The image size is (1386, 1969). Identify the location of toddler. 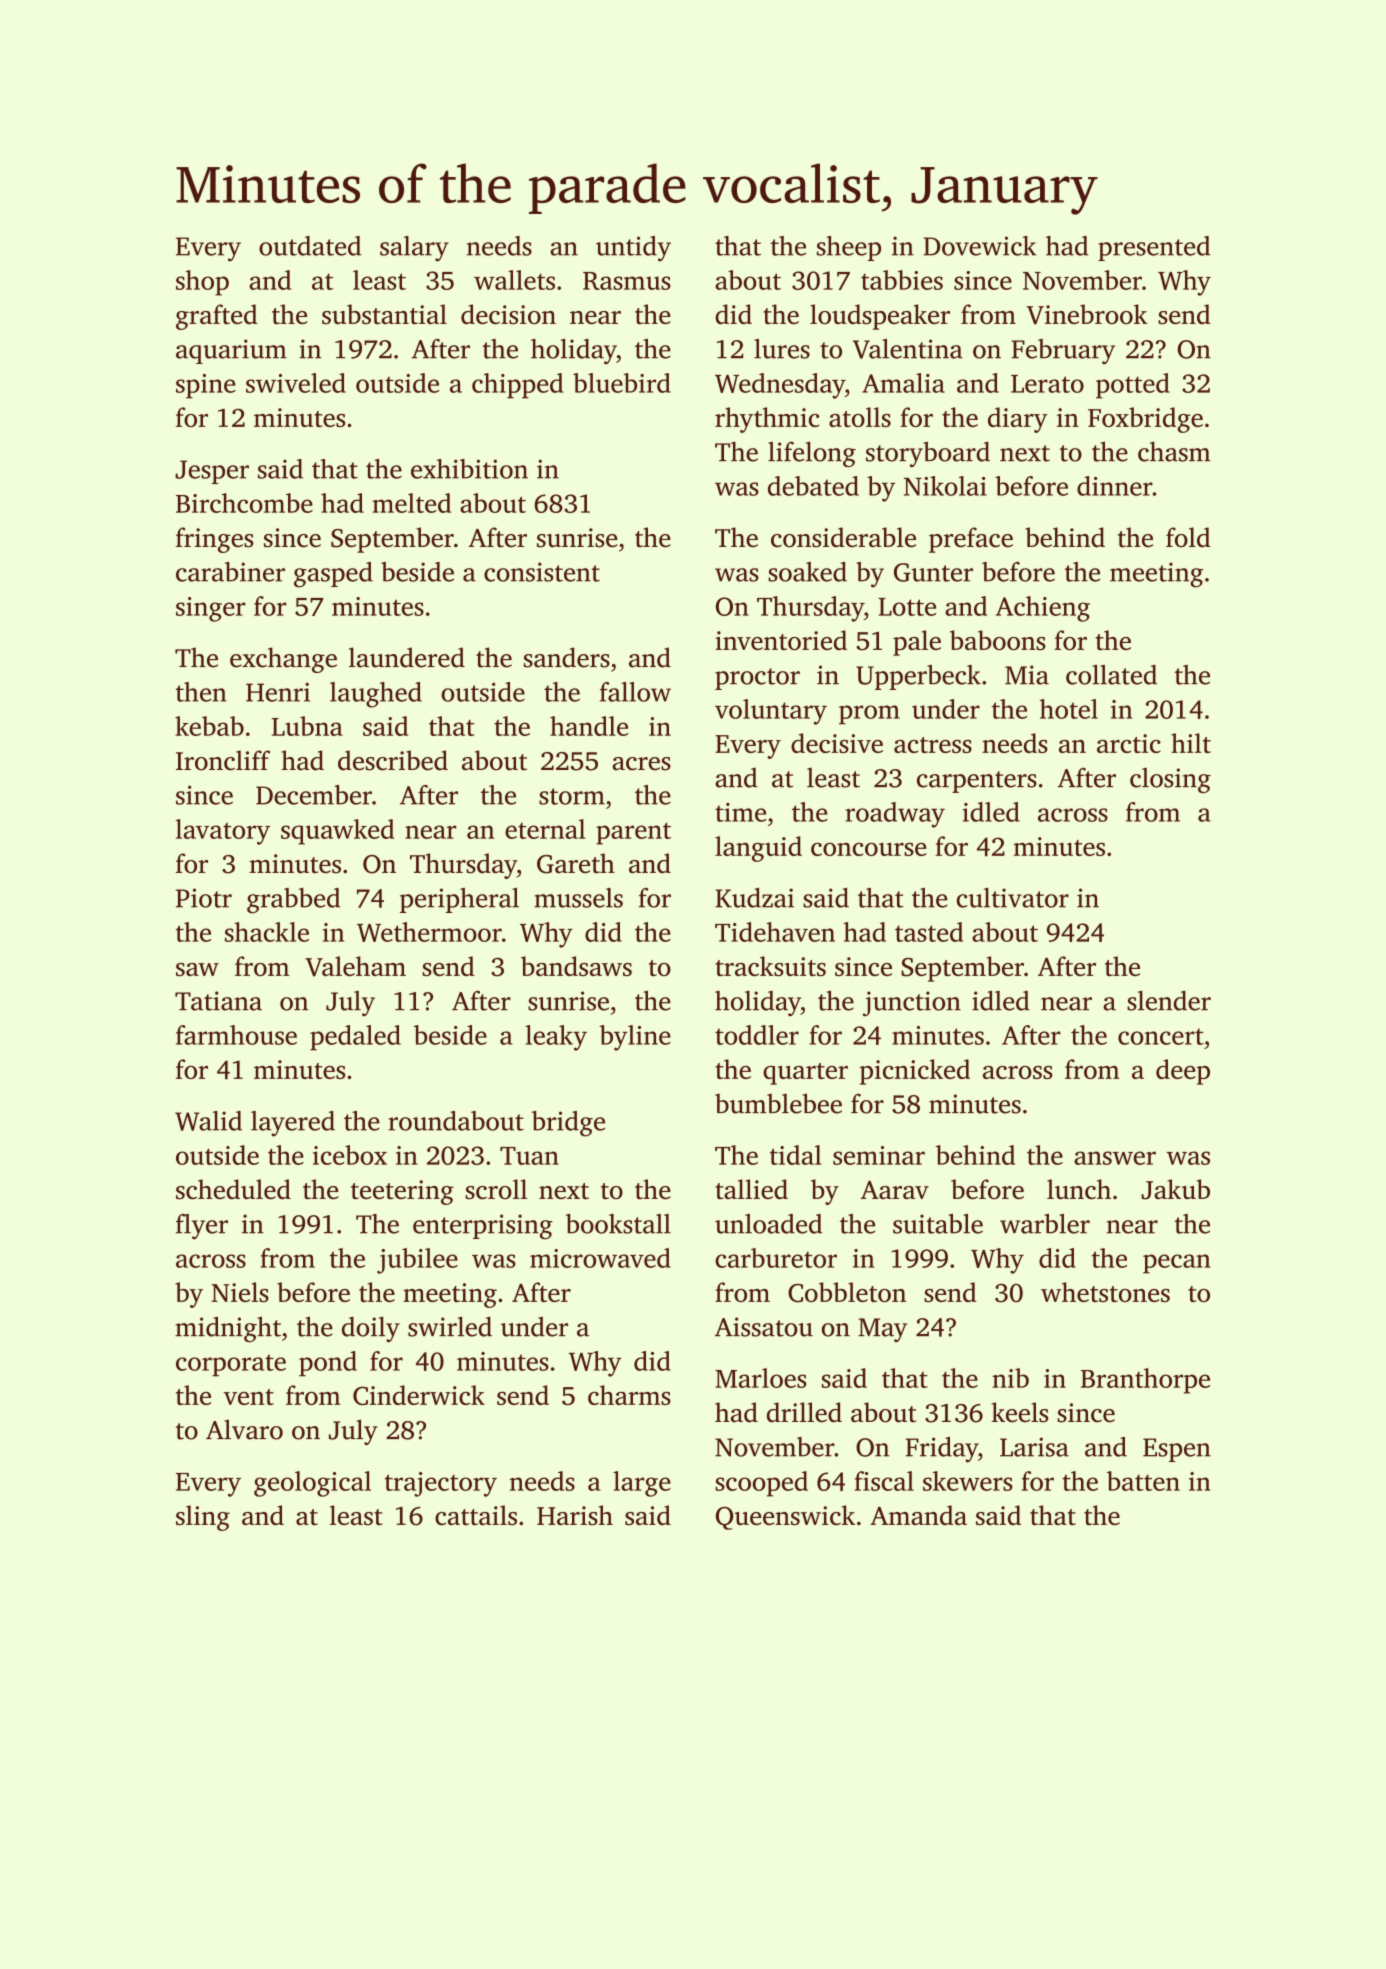
(757, 1035).
